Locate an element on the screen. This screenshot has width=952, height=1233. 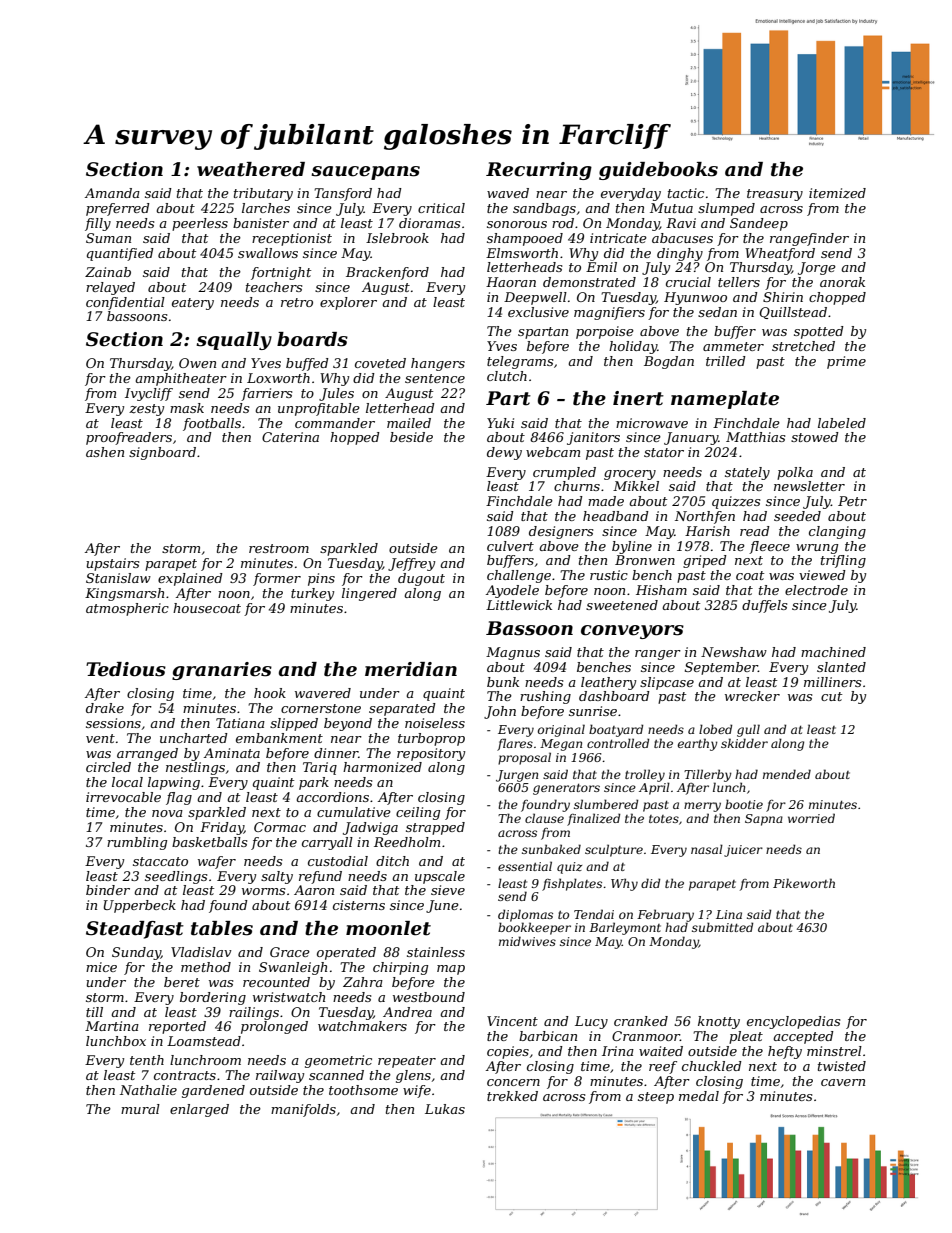
relayed is located at coordinates (110, 288).
